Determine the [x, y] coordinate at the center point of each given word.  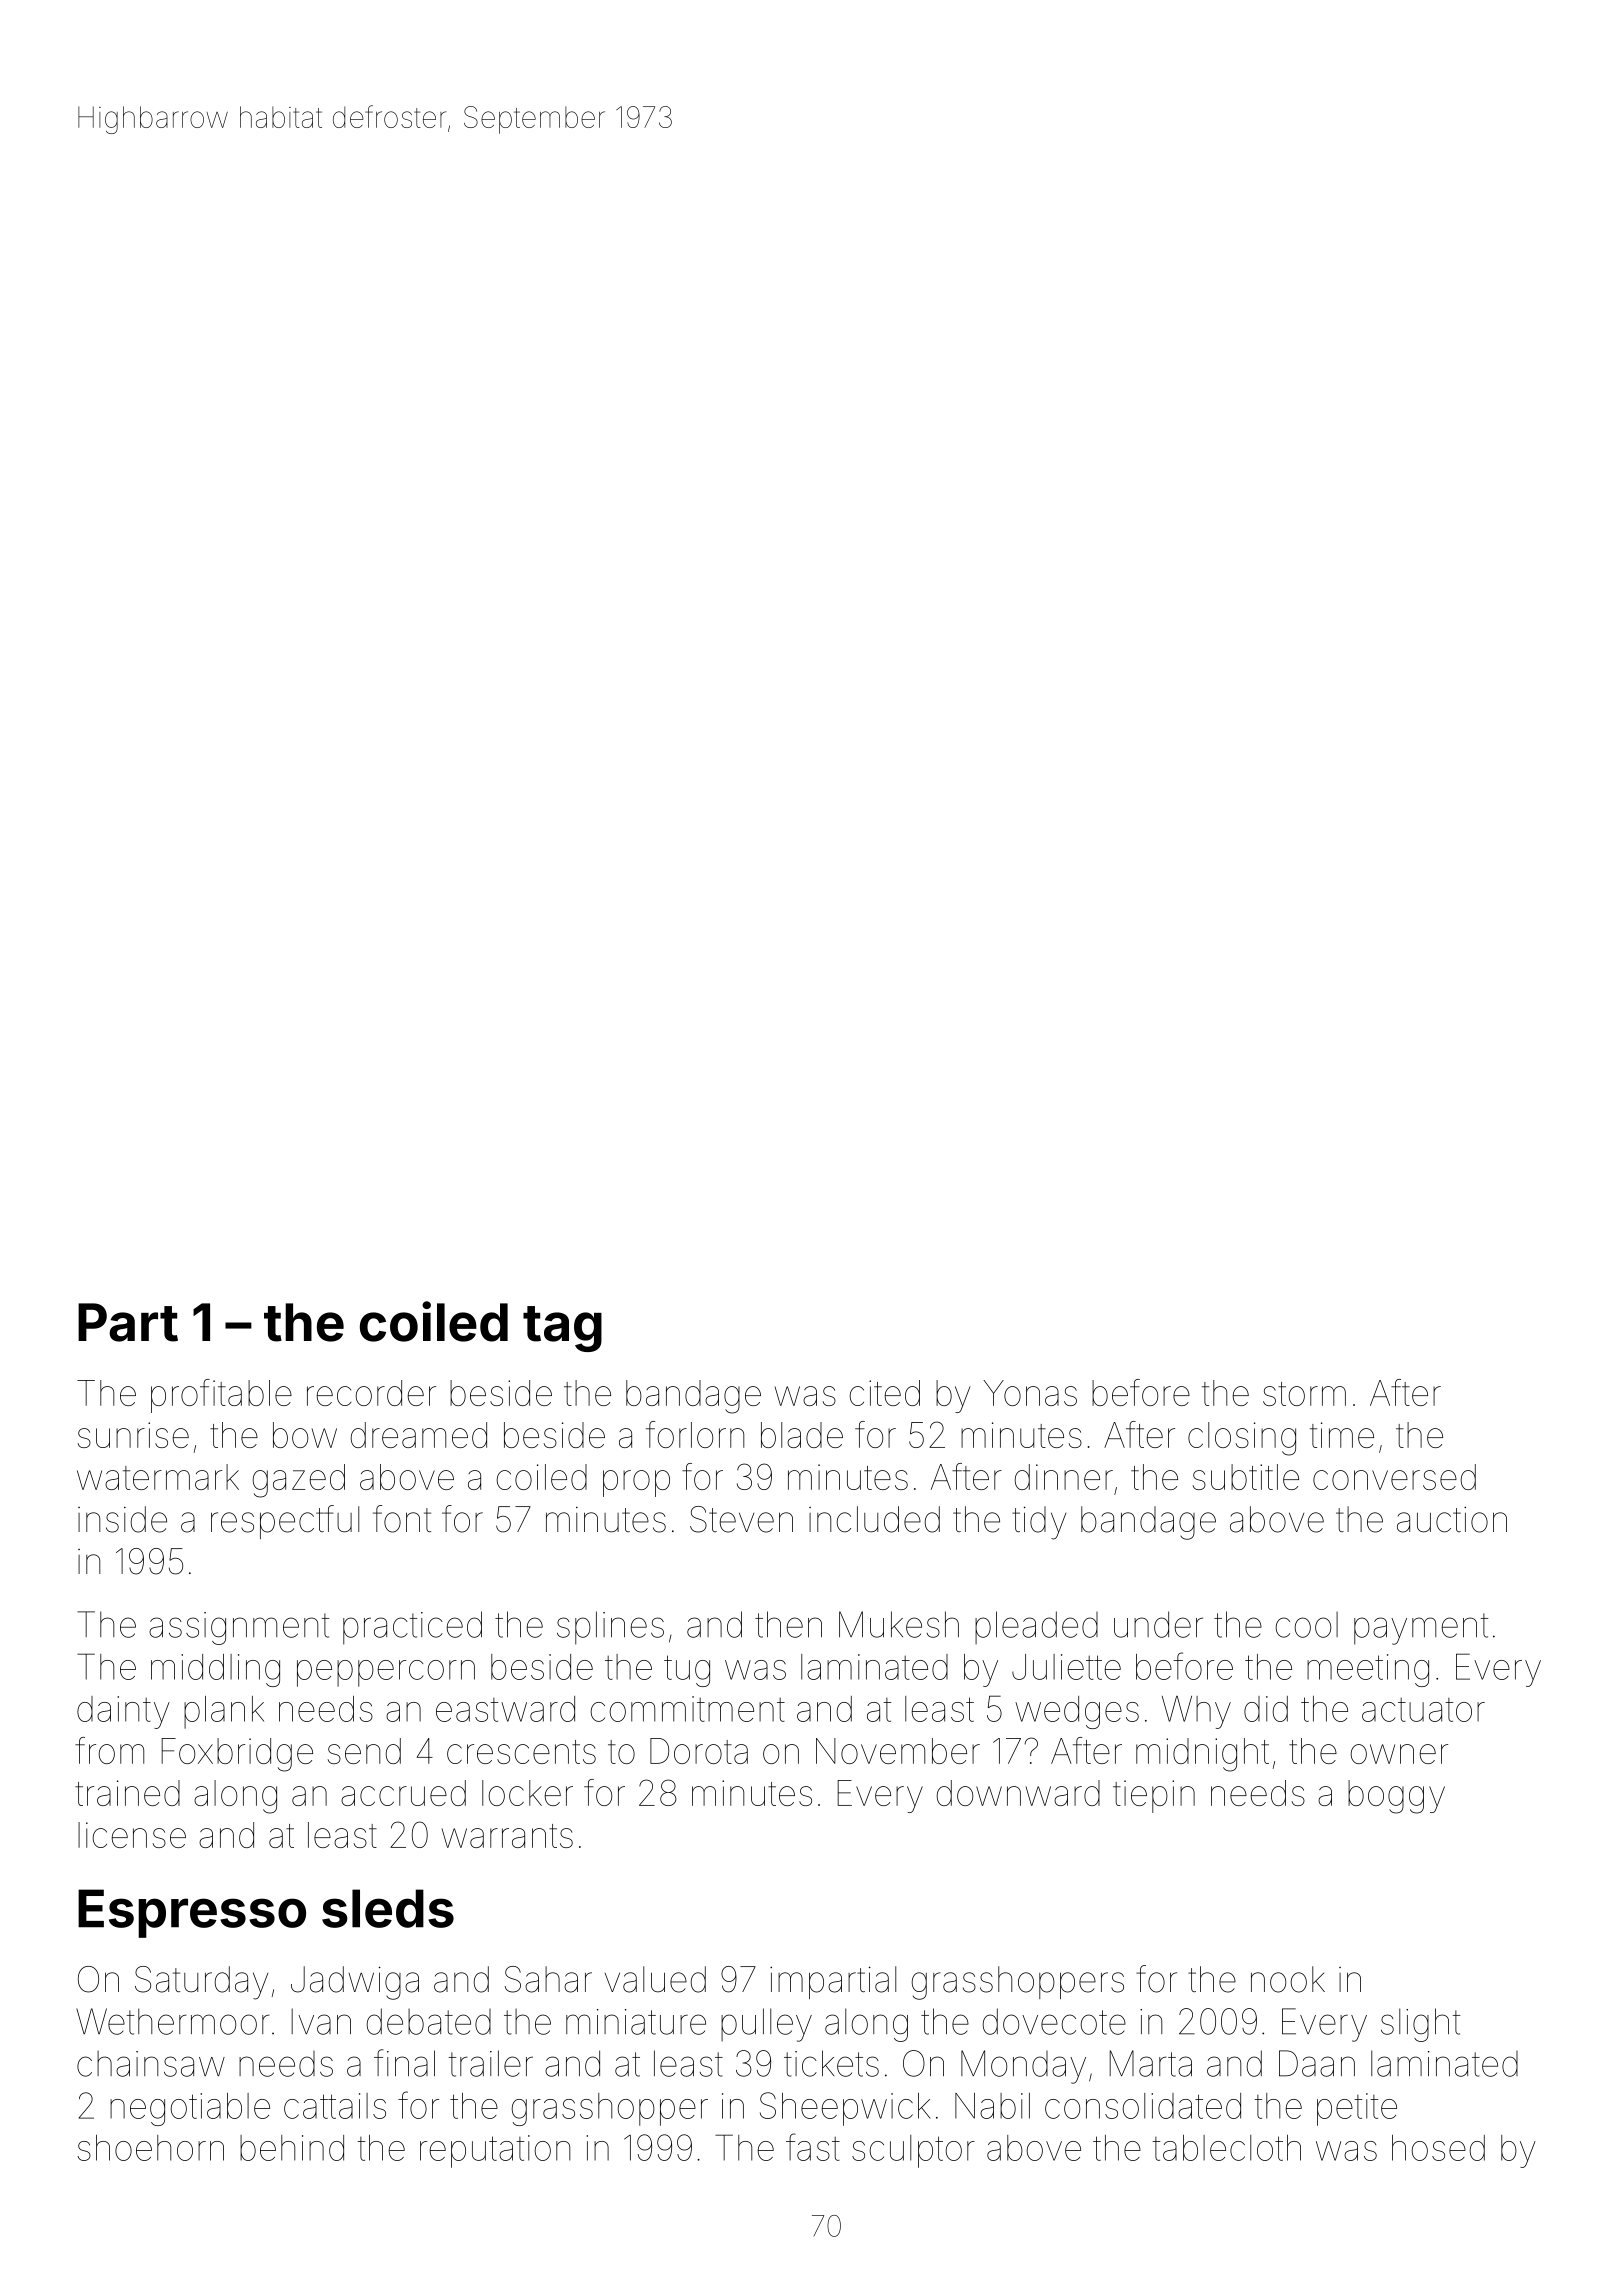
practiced [412, 1628]
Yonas [1030, 1393]
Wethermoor [172, 2021]
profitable [221, 1396]
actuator [1423, 1710]
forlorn [695, 1434]
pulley [766, 2025]
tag [562, 1329]
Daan [1317, 2063]
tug [687, 1671]
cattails [335, 2106]
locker [527, 1793]
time [1342, 1435]
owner [1399, 1754]
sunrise [133, 1435]
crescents [521, 1752]
